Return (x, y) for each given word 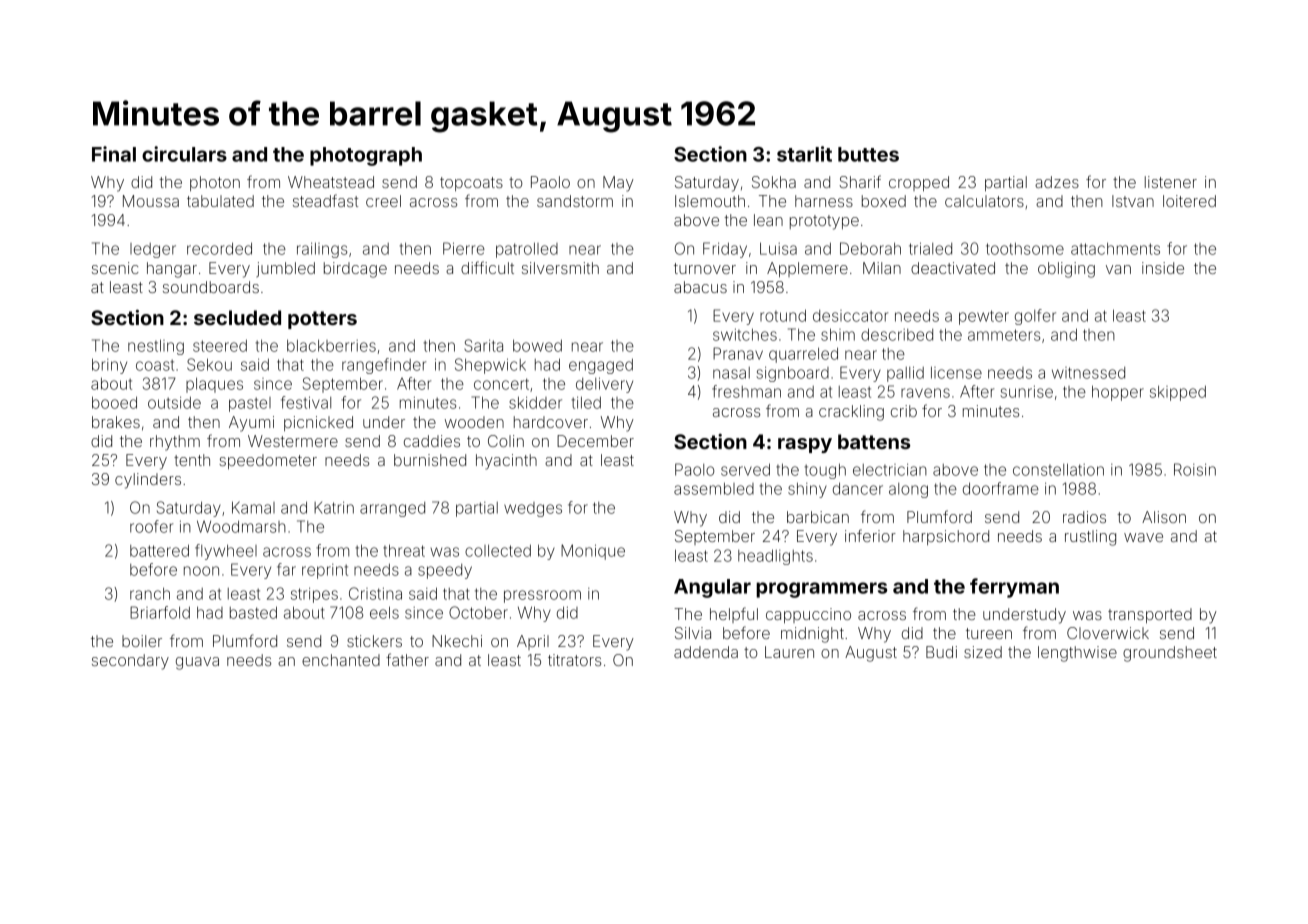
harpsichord (946, 537)
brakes (116, 422)
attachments (1115, 249)
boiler (142, 641)
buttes (868, 154)
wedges (533, 509)
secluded (237, 317)
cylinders (148, 481)
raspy (805, 445)
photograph (366, 156)
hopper (1118, 393)
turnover (705, 268)
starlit (804, 154)
